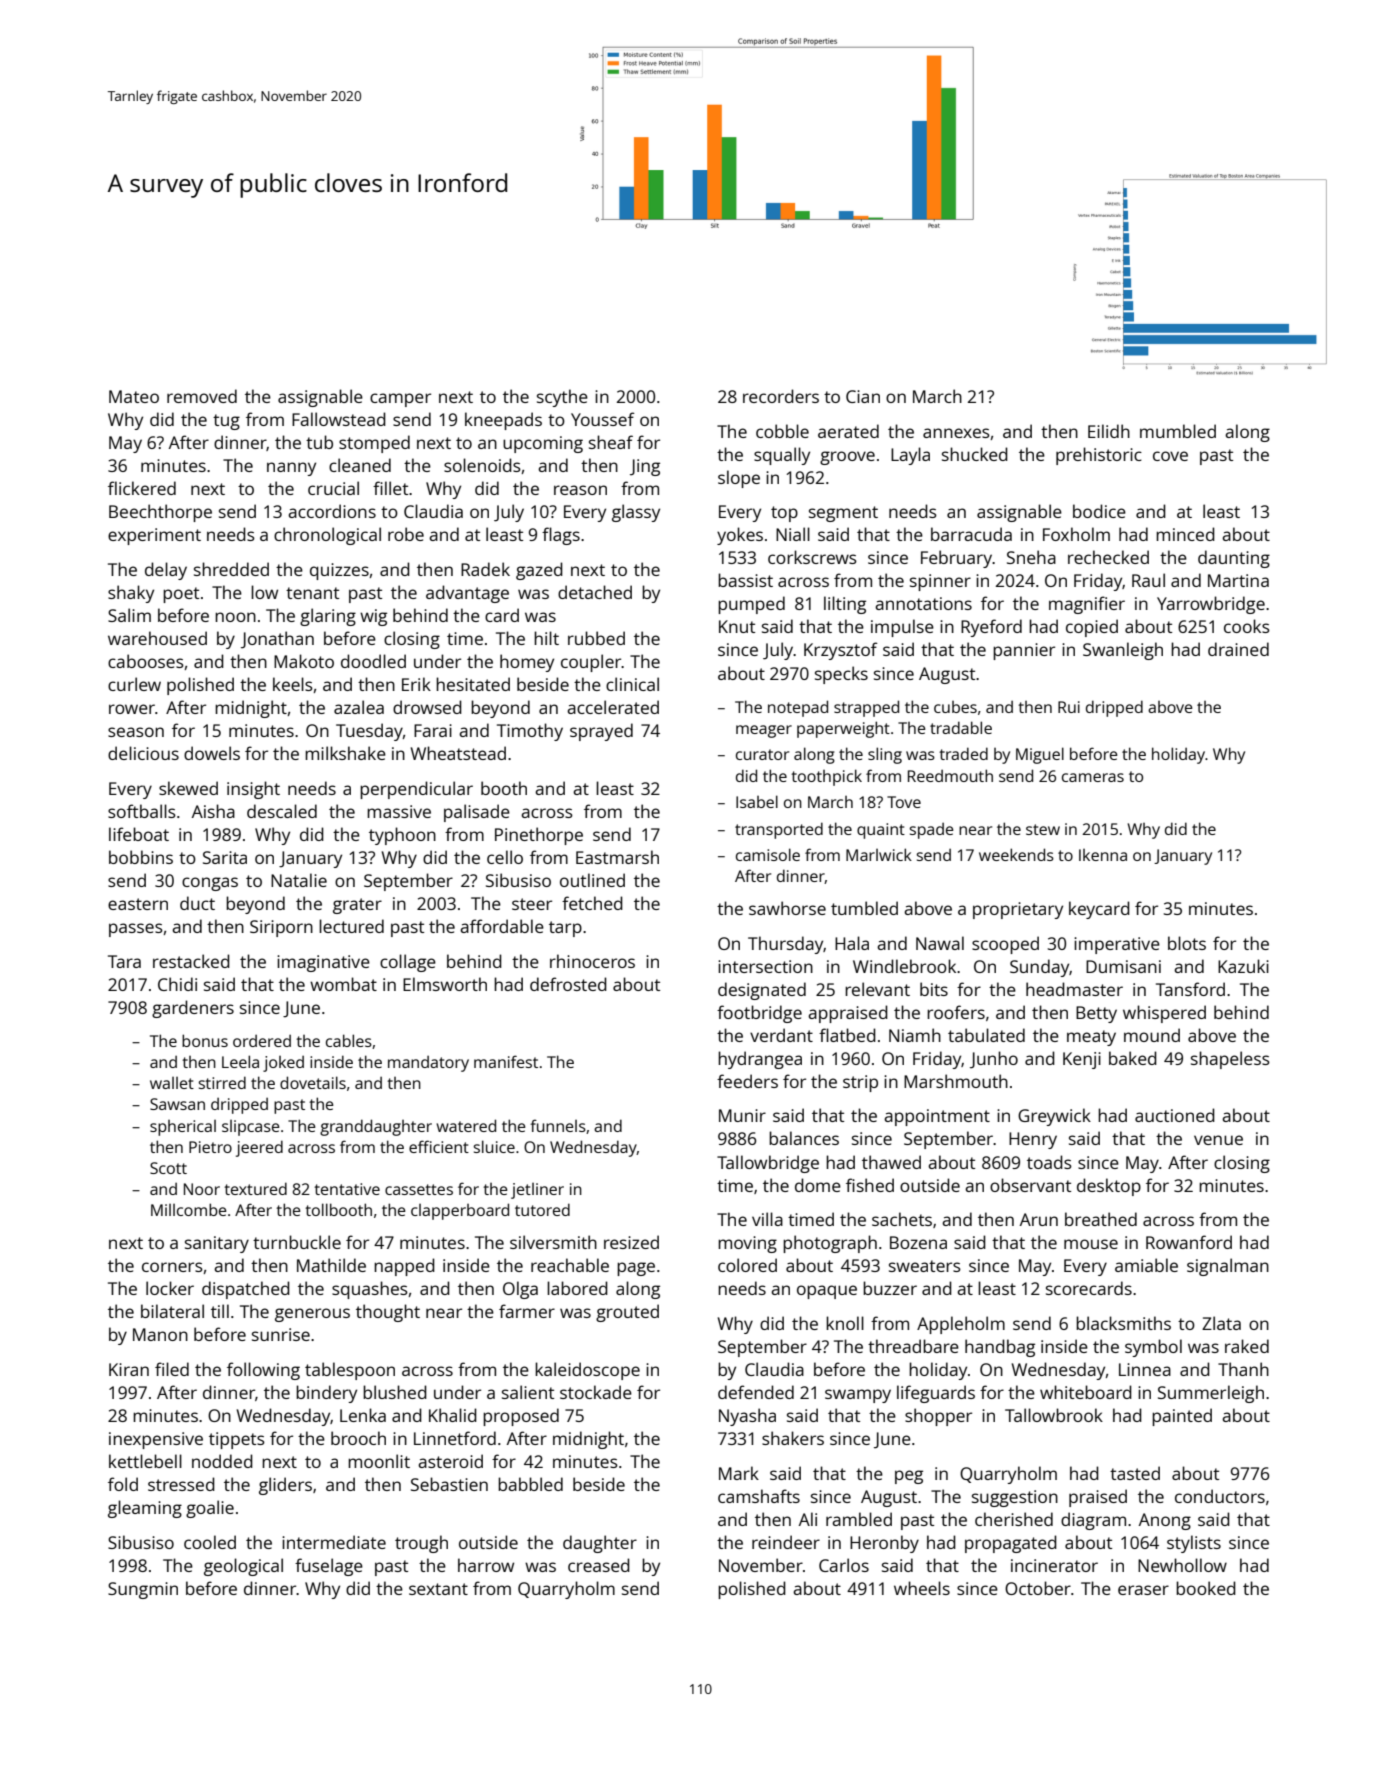  Describe the element at coordinates (390, 488) in the screenshot. I see `fillet` at that location.
